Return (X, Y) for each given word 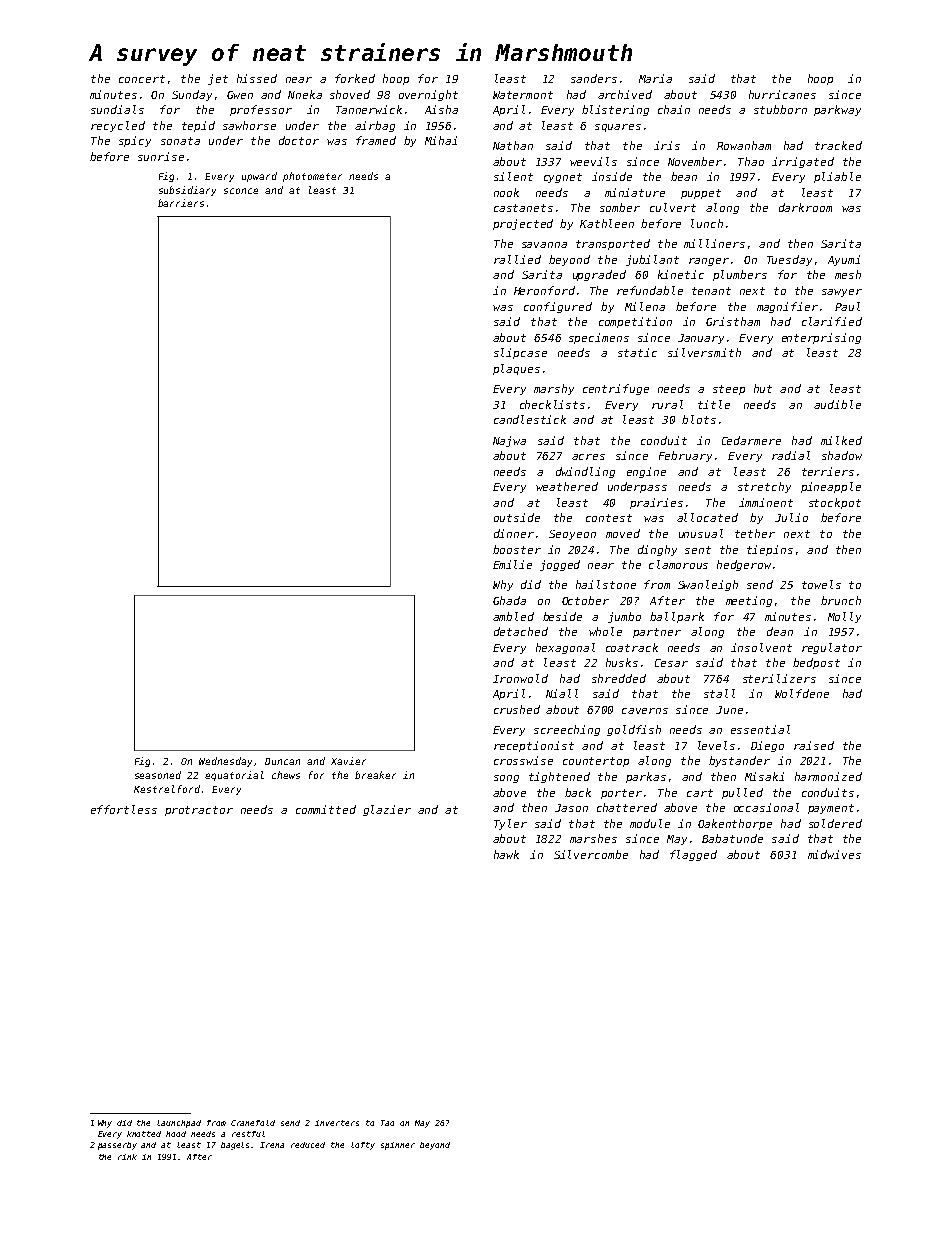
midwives (834, 854)
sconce (241, 191)
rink (127, 1157)
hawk (506, 854)
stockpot (835, 503)
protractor (199, 811)
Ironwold (520, 678)
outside (517, 517)
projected (523, 224)
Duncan (282, 761)
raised (814, 745)
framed (376, 140)
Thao (751, 161)
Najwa (509, 441)
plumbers (740, 275)
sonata (180, 141)
